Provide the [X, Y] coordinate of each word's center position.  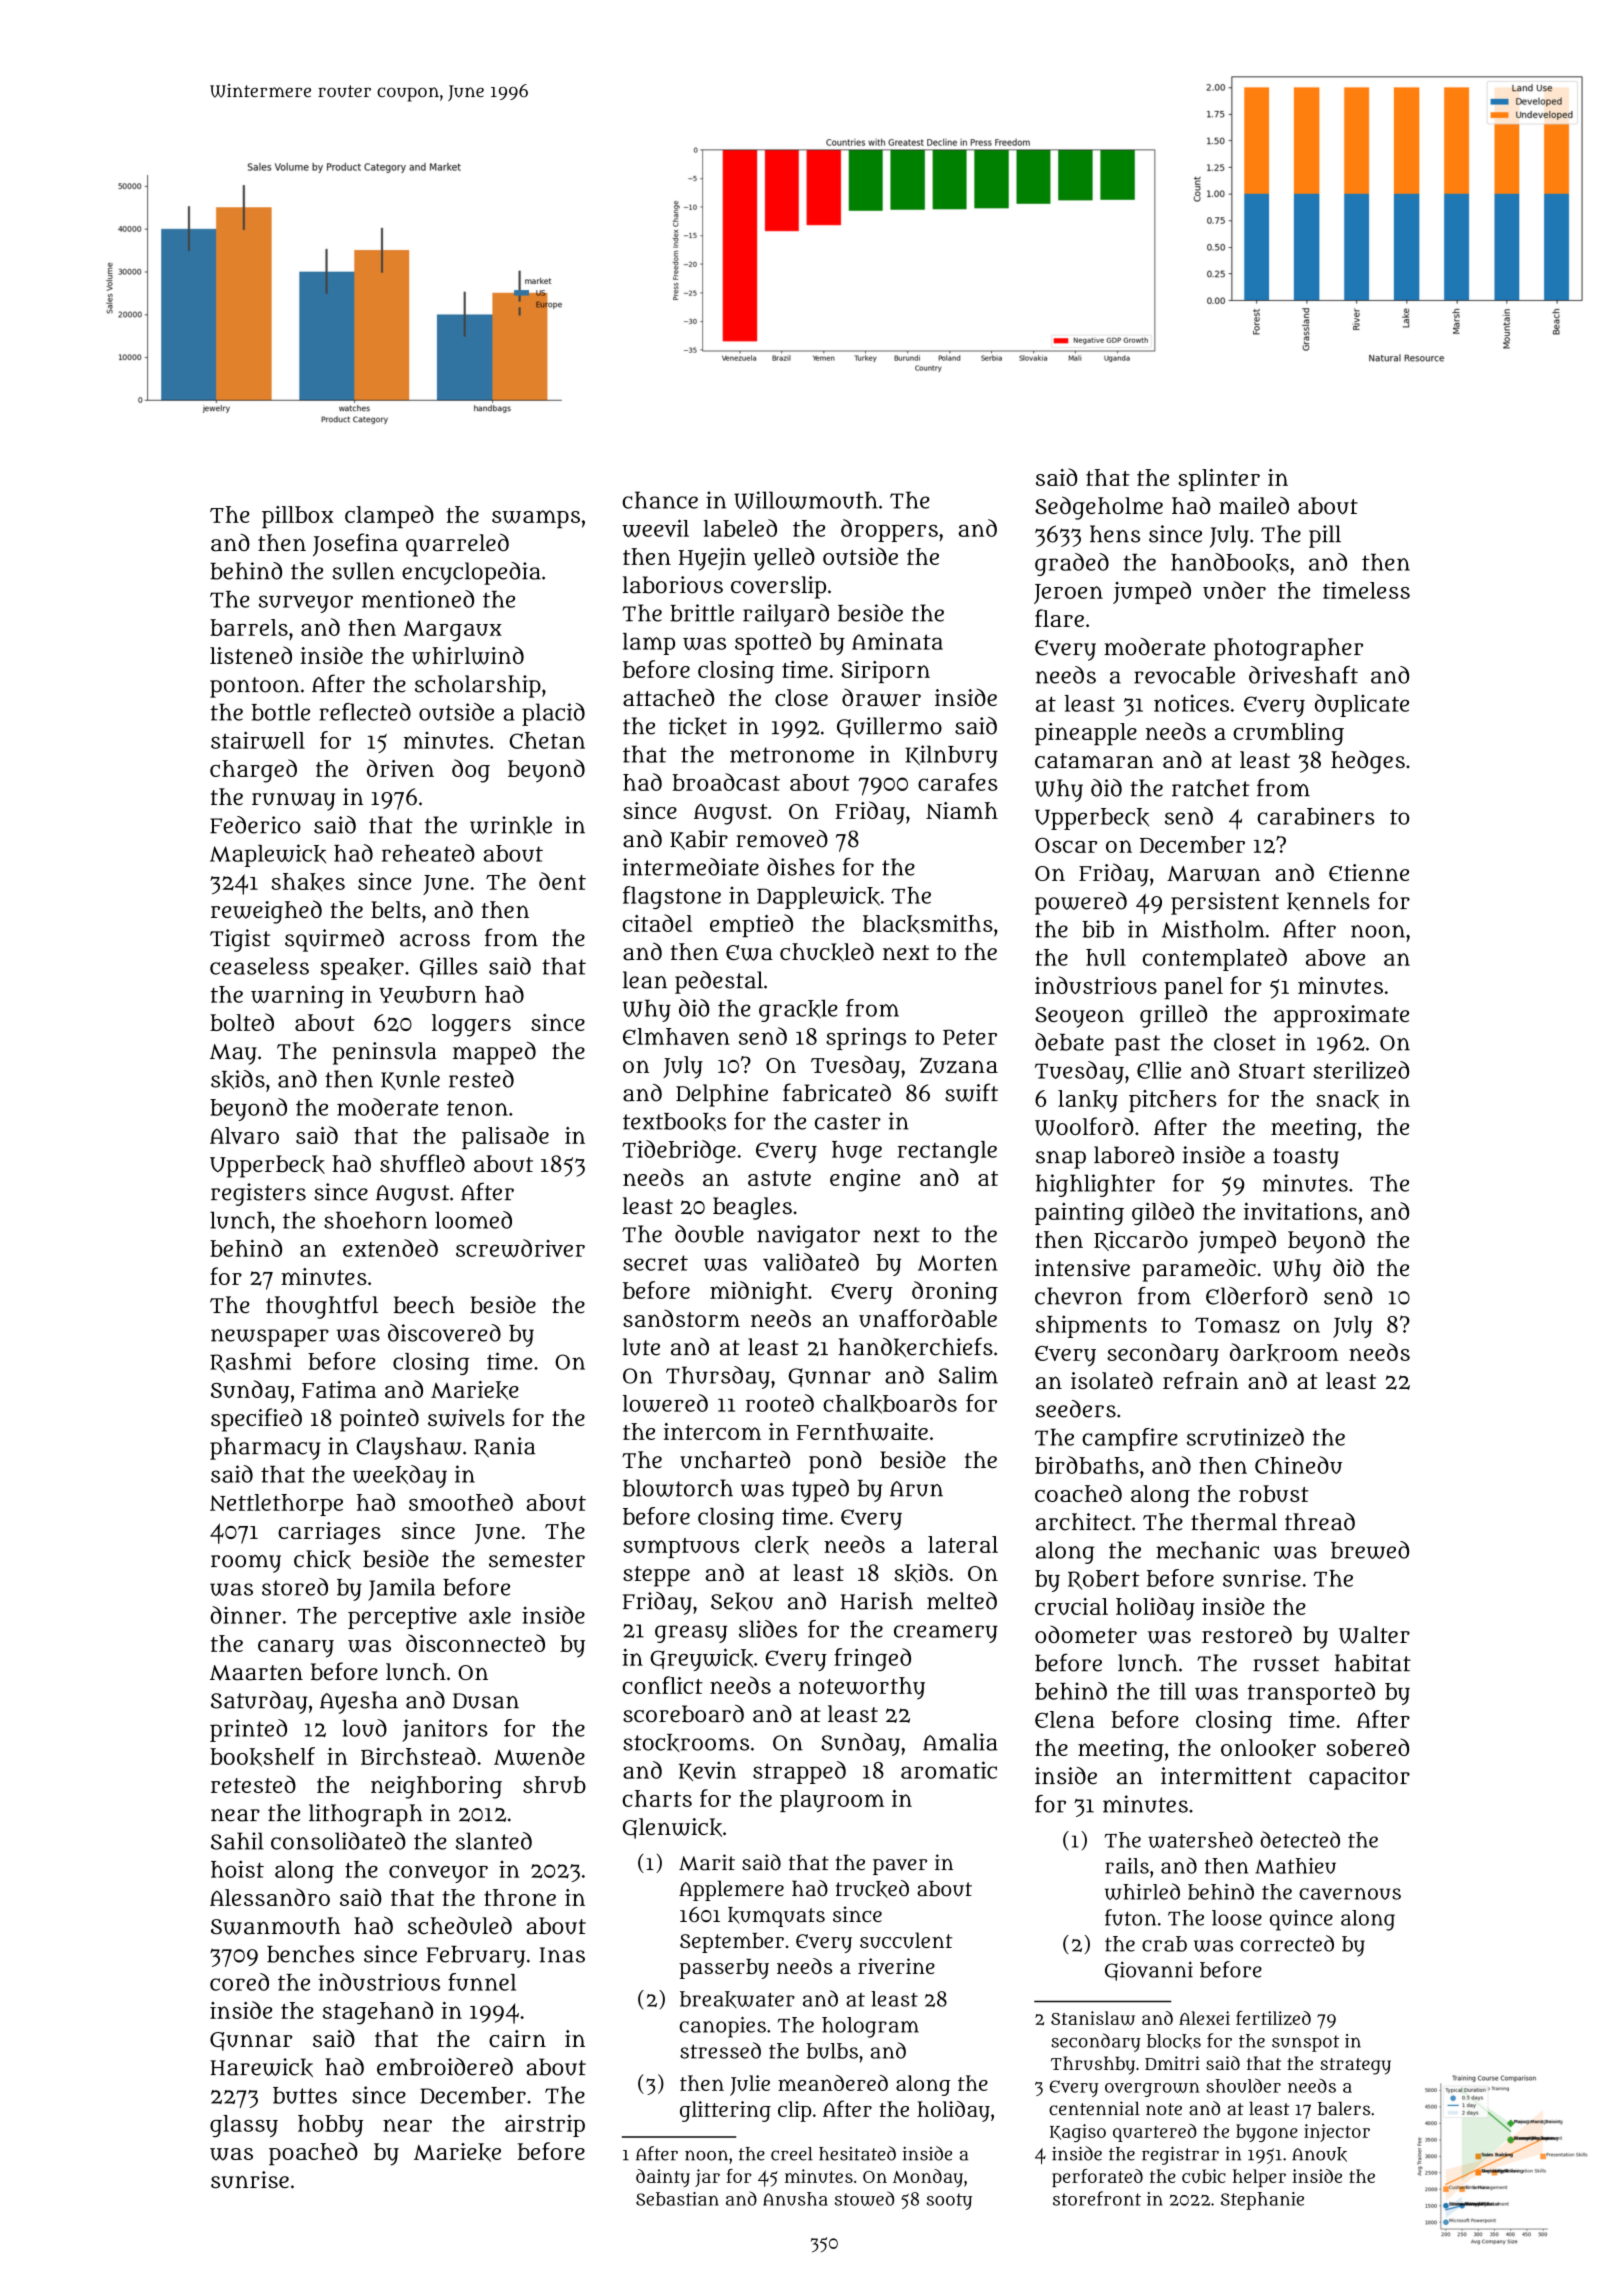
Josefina [355, 544]
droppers [889, 530]
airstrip [545, 2125]
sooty [949, 2201]
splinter [1219, 480]
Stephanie [1262, 2201]
